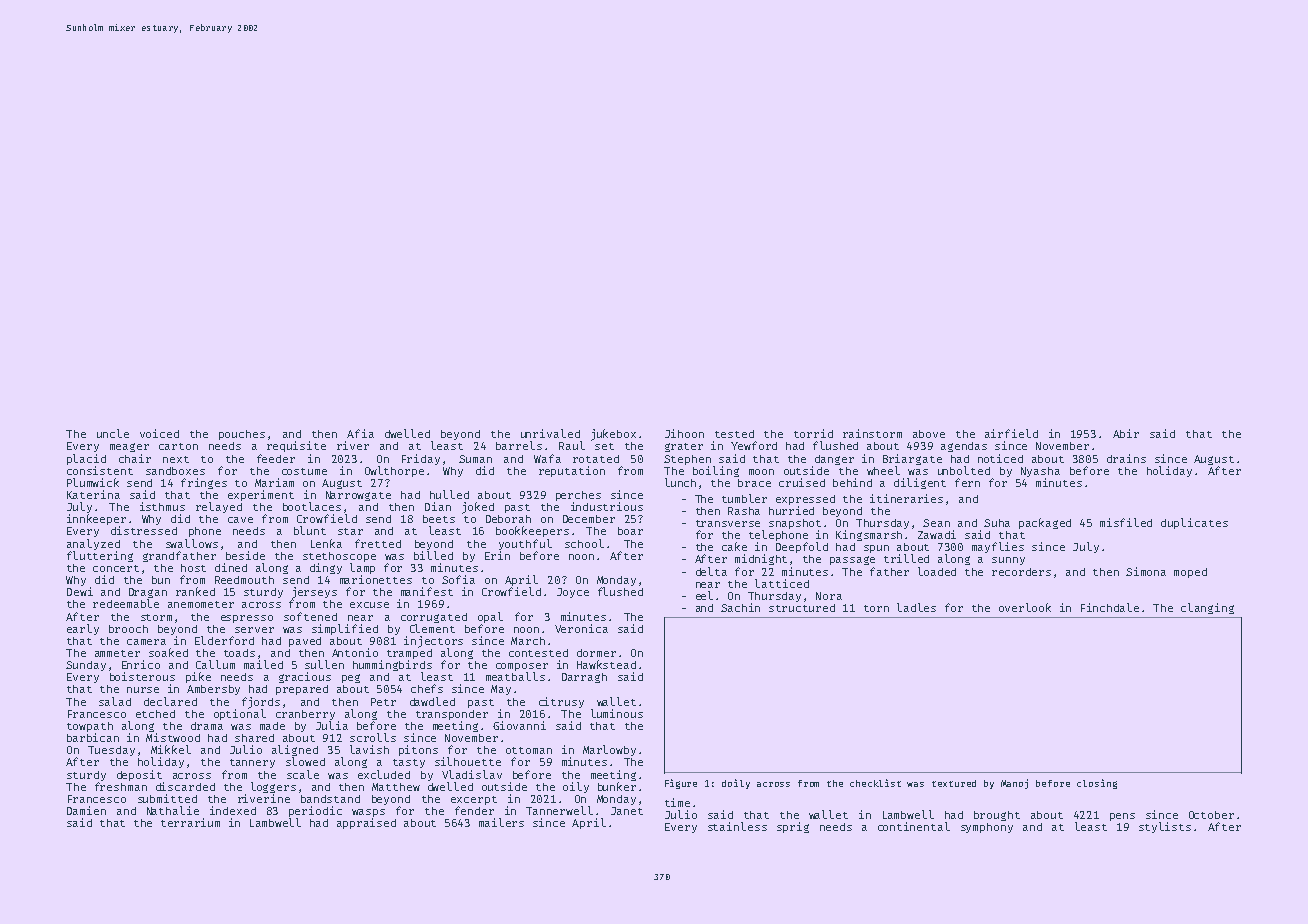 This image has height=924, width=1308. What do you see at coordinates (162, 506) in the image?
I see `isthmus` at bounding box center [162, 506].
